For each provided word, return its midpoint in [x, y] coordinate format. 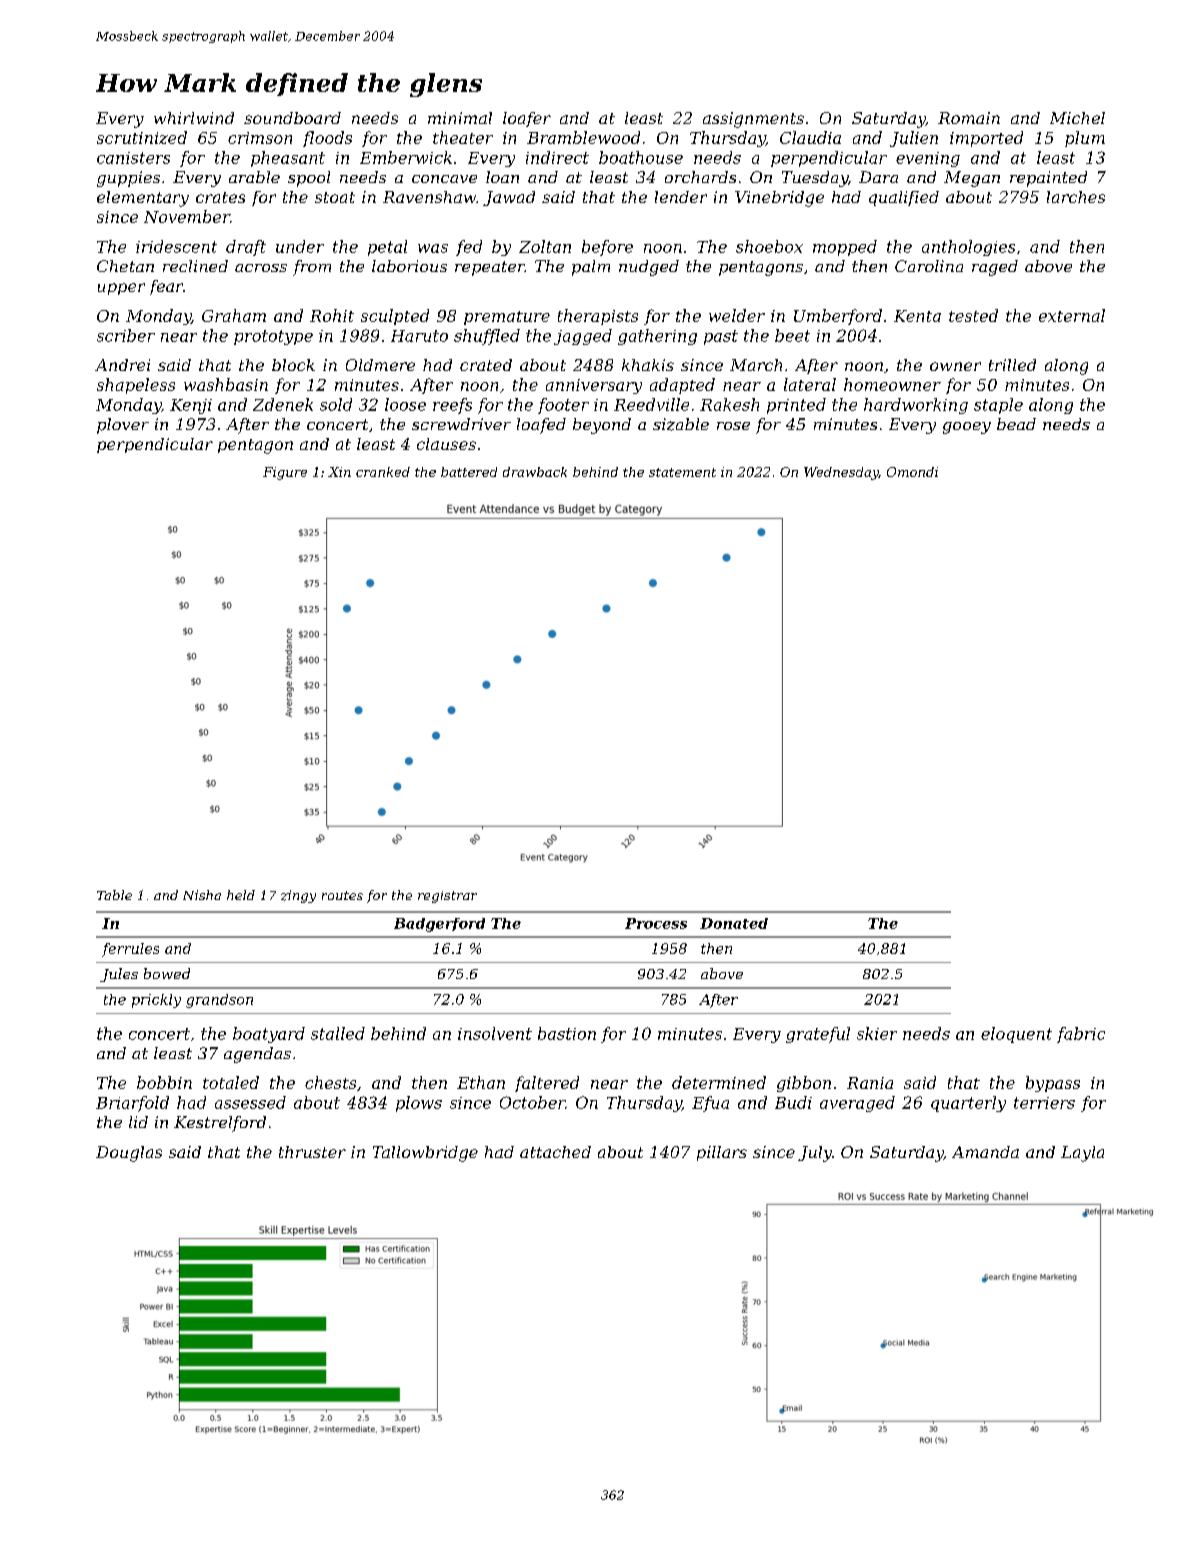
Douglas [129, 1154]
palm [591, 268]
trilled [1012, 365]
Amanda [985, 1152]
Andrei [122, 365]
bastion [567, 1033]
